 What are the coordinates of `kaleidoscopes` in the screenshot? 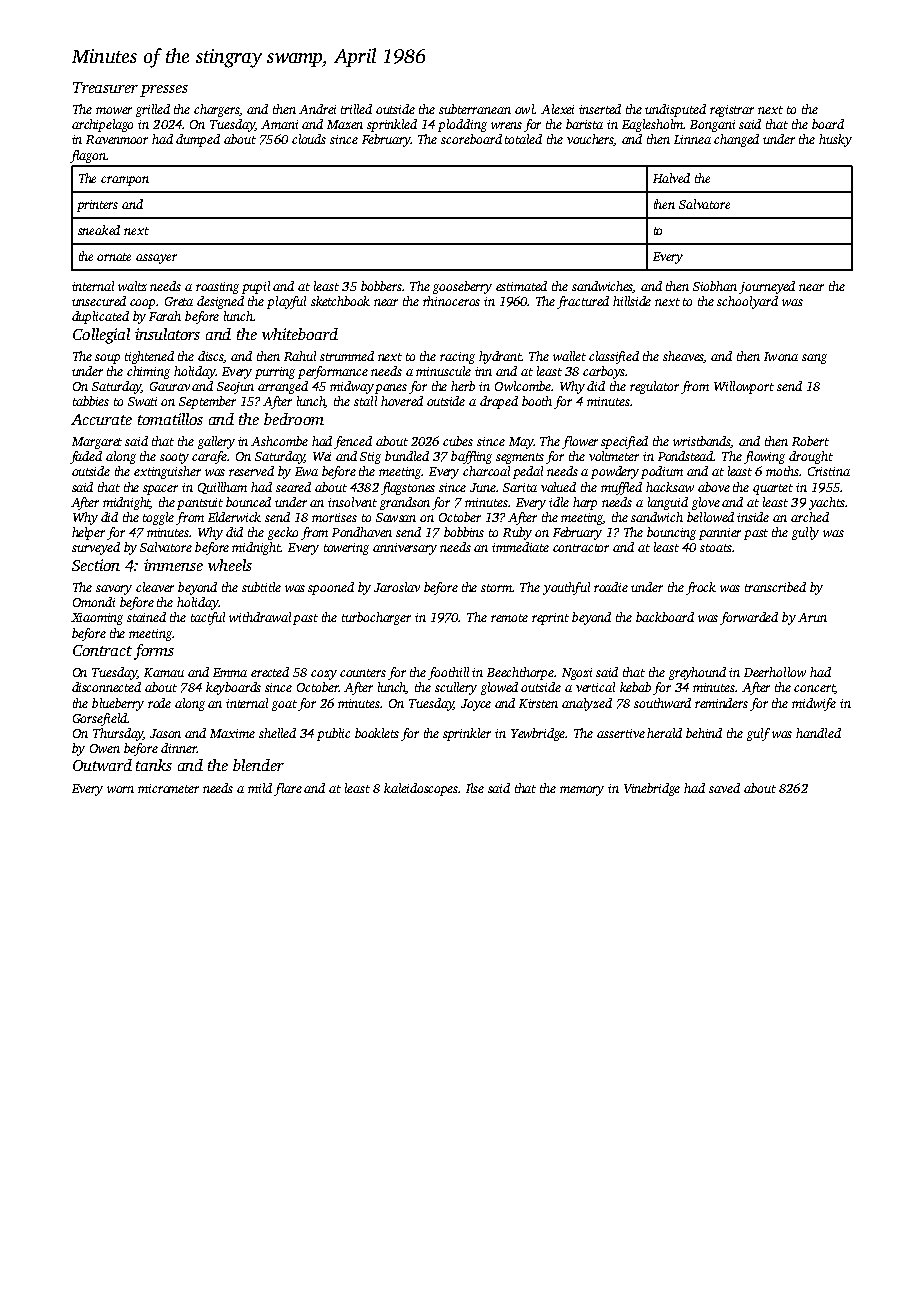 It's located at (421, 789).
